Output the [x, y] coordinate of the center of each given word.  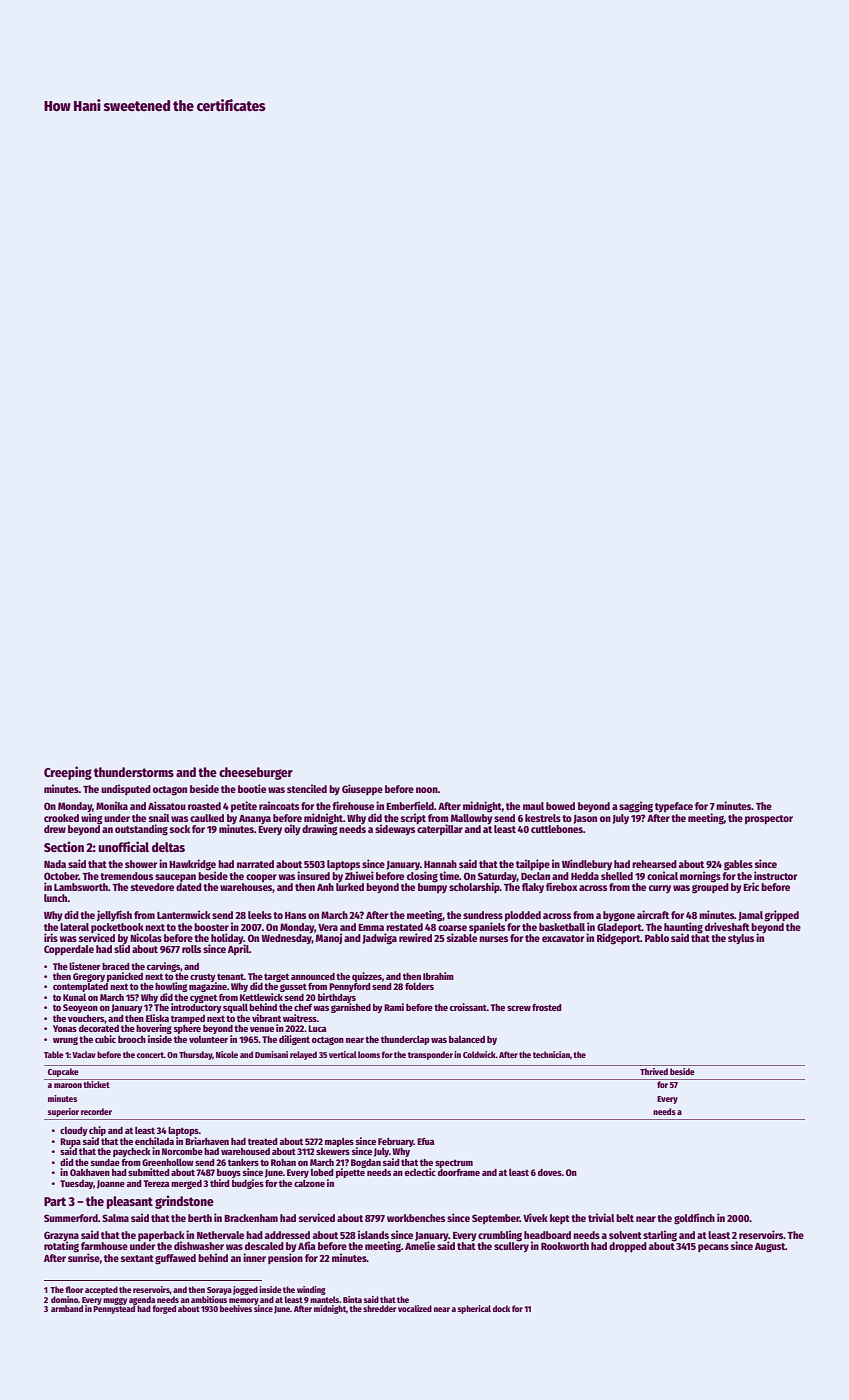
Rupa [70, 1142]
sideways [395, 829]
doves [550, 1172]
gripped [782, 916]
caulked [207, 818]
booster [211, 927]
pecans [713, 1248]
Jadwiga [379, 939]
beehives [236, 1308]
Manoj [329, 938]
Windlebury [587, 864]
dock [501, 1308]
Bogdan [366, 1163]
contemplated [80, 987]
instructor [775, 875]
